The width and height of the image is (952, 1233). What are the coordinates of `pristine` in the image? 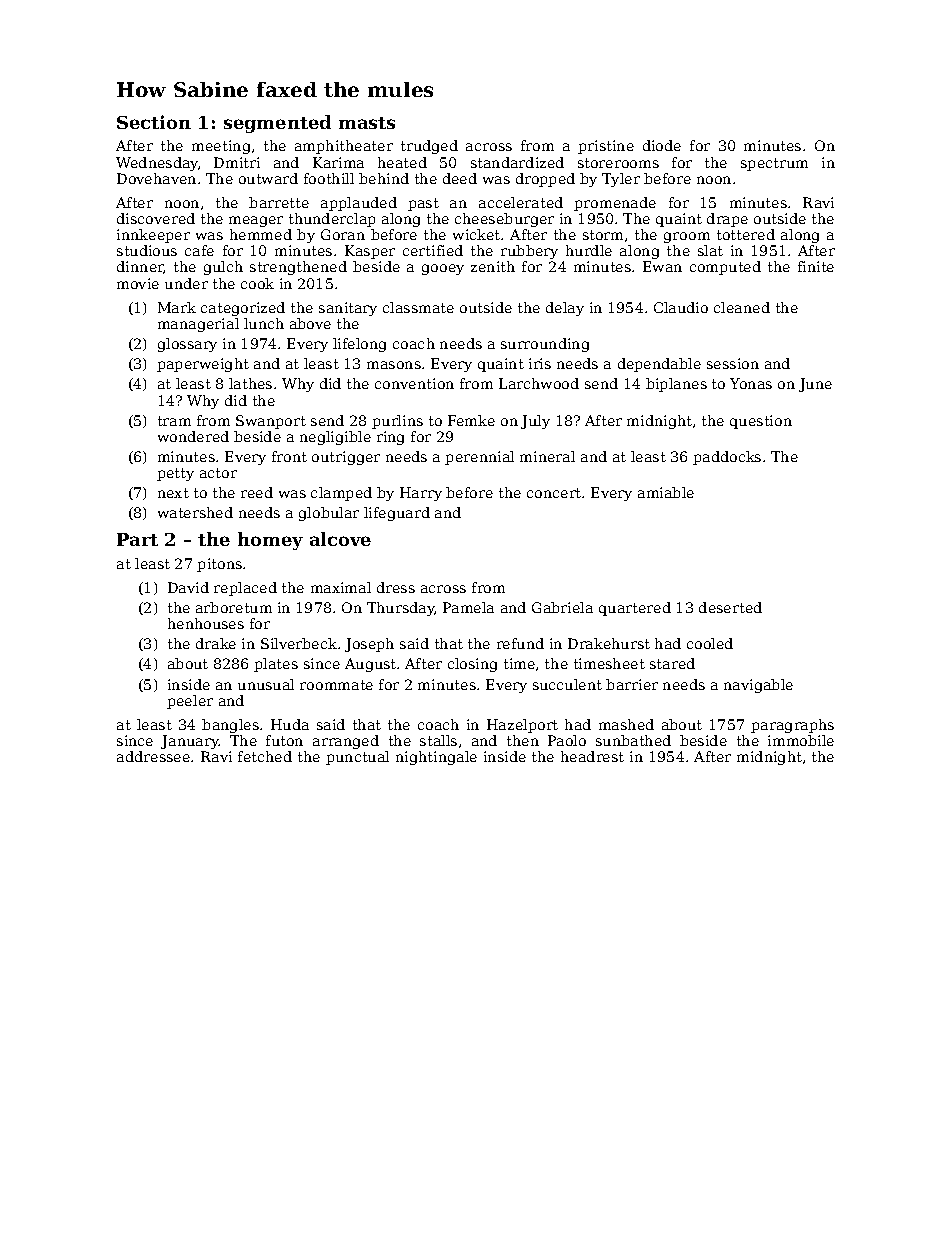 It's located at (606, 147).
